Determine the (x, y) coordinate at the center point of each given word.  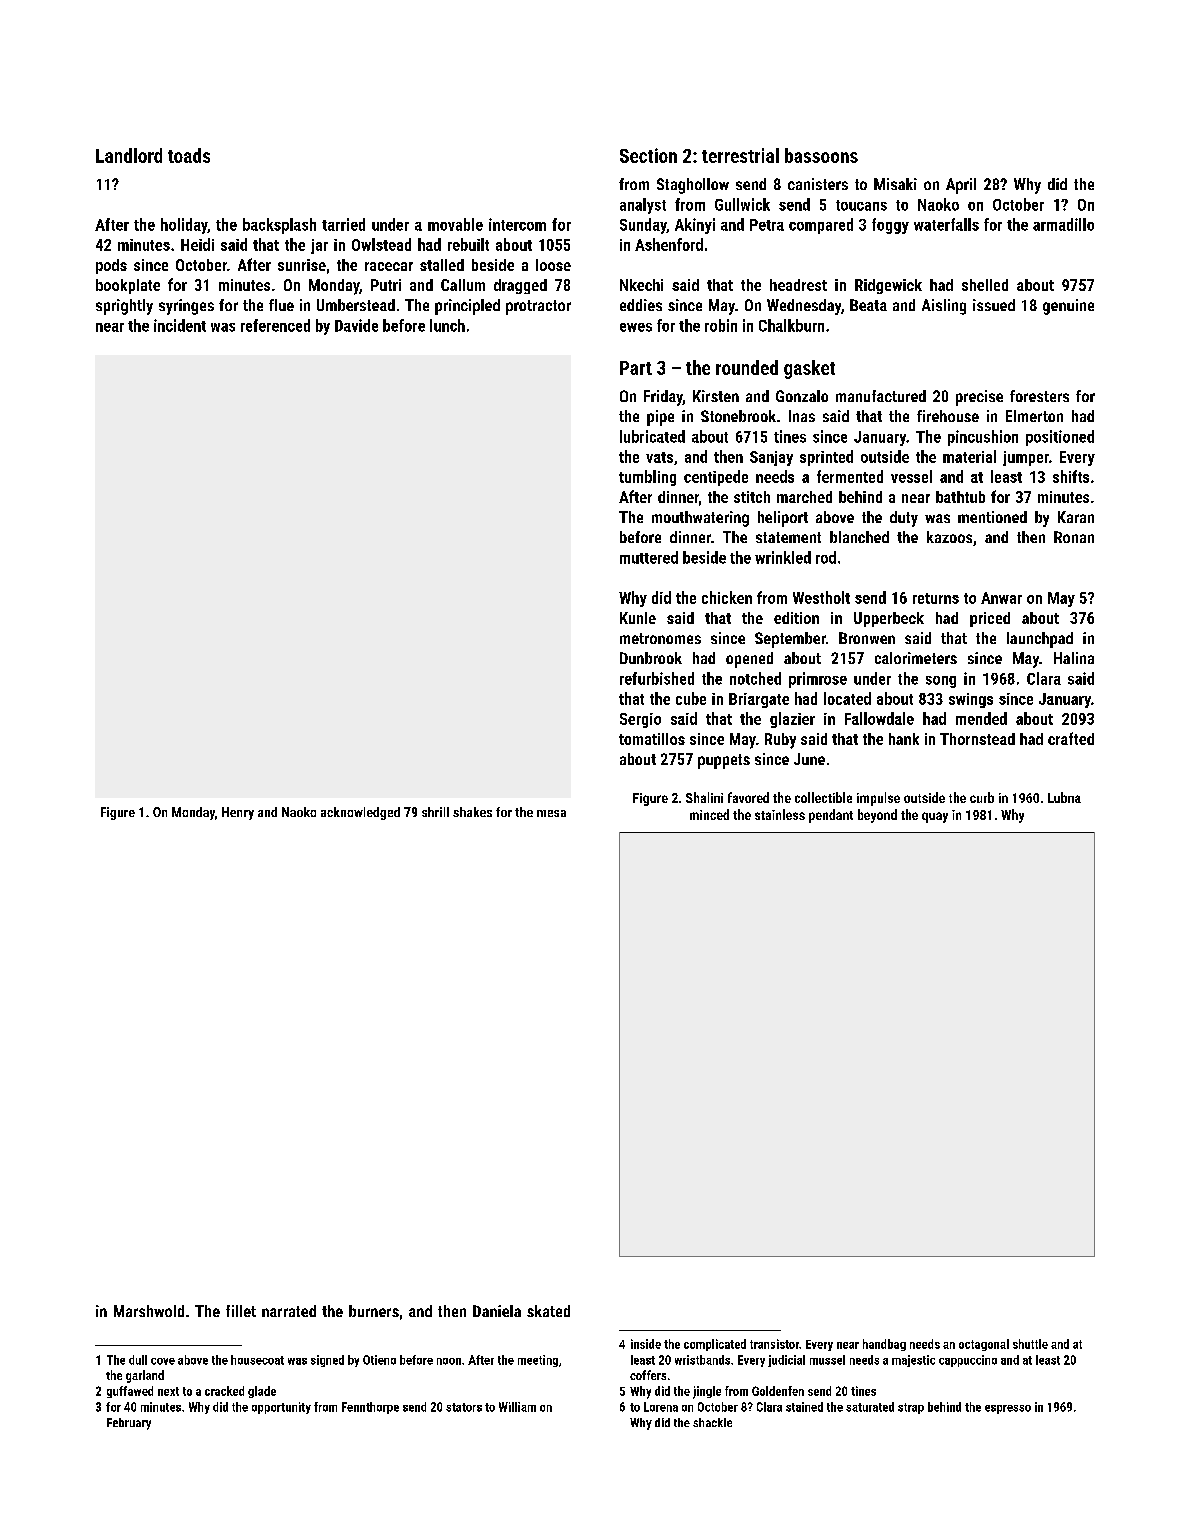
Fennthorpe (370, 1408)
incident (180, 325)
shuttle (1030, 1344)
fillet (241, 1311)
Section (648, 155)
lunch (447, 325)
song (941, 682)
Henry (238, 813)
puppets (724, 761)
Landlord (129, 155)
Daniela (497, 1311)
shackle (712, 1422)
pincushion (983, 438)
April (961, 186)
